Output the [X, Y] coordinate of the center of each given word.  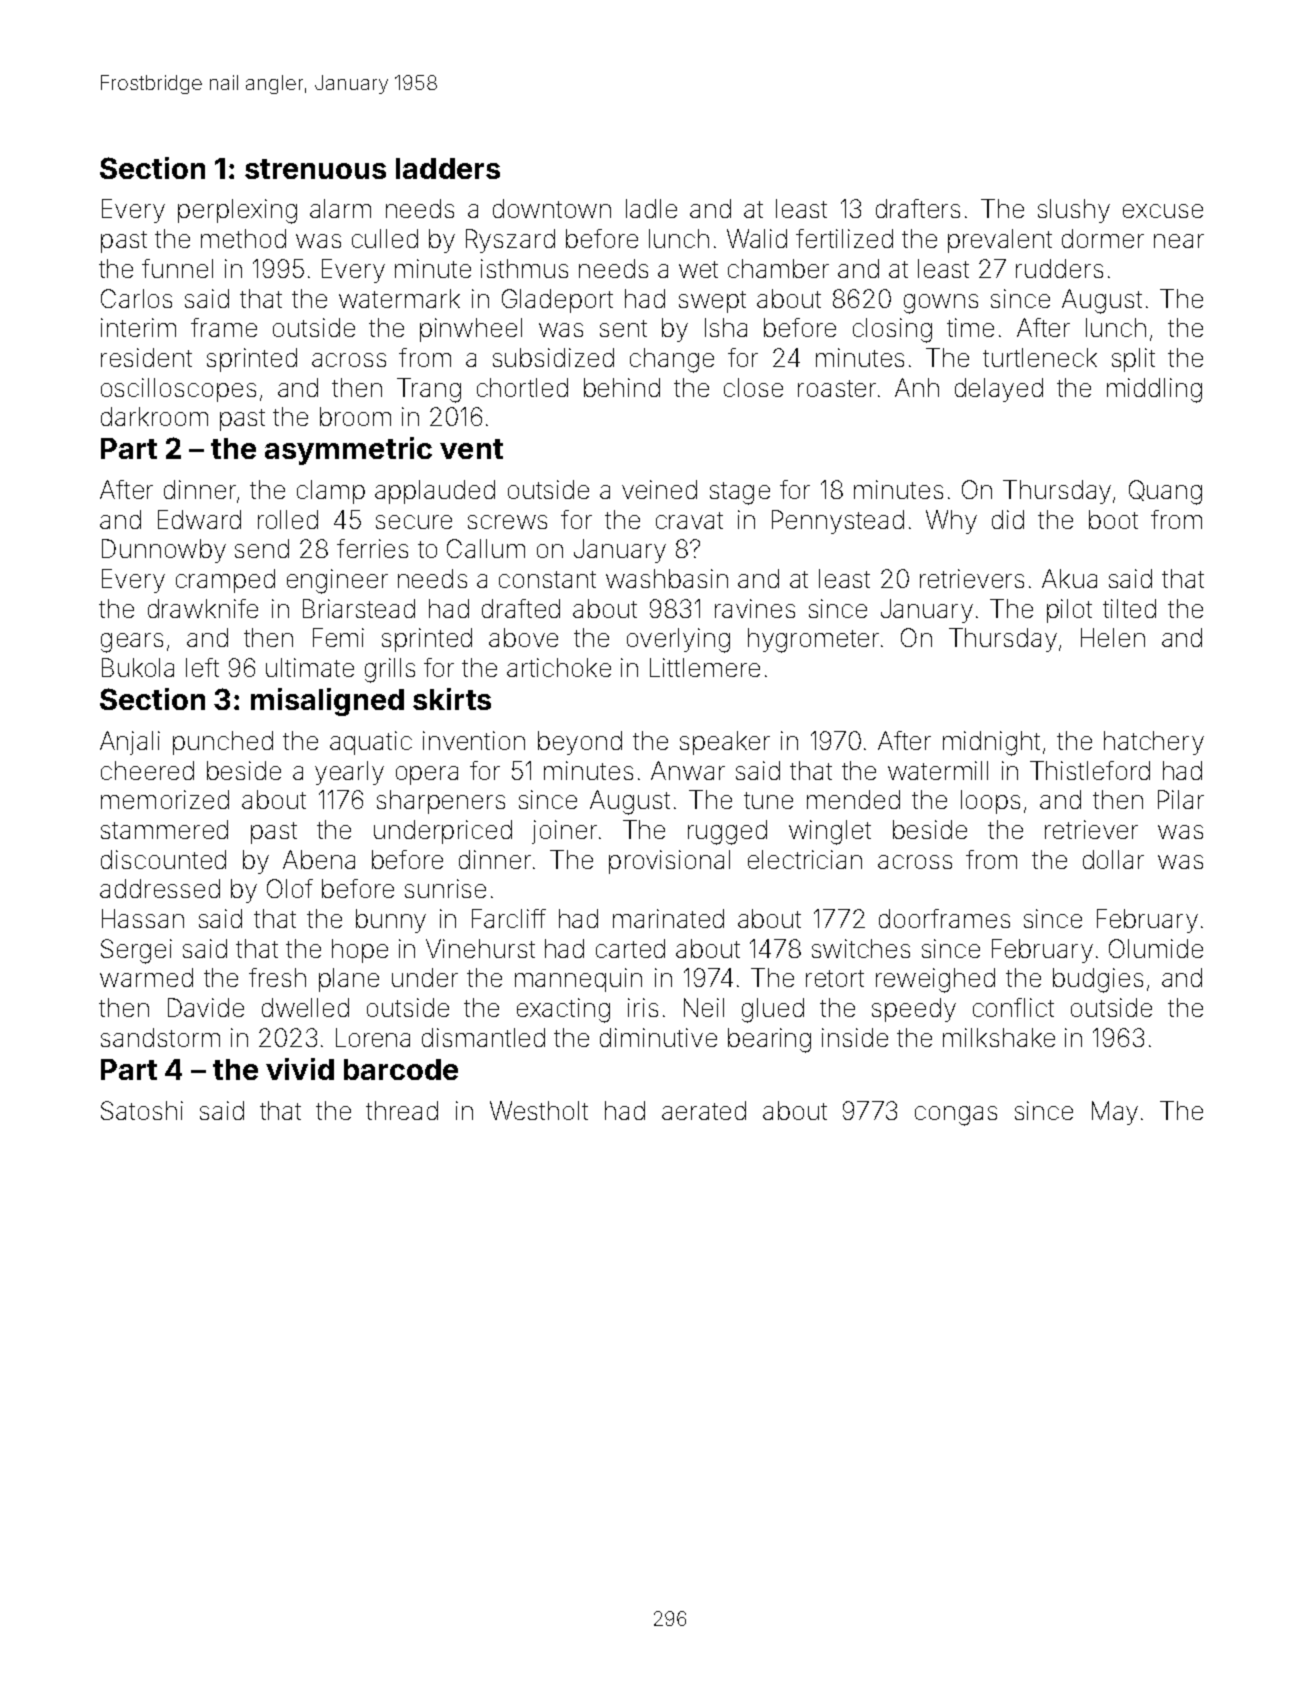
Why [951, 522]
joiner [564, 832]
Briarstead [359, 608]
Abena [319, 859]
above [523, 637]
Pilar [1181, 799]
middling [1154, 390]
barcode [401, 1069]
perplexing [237, 211]
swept [712, 302]
